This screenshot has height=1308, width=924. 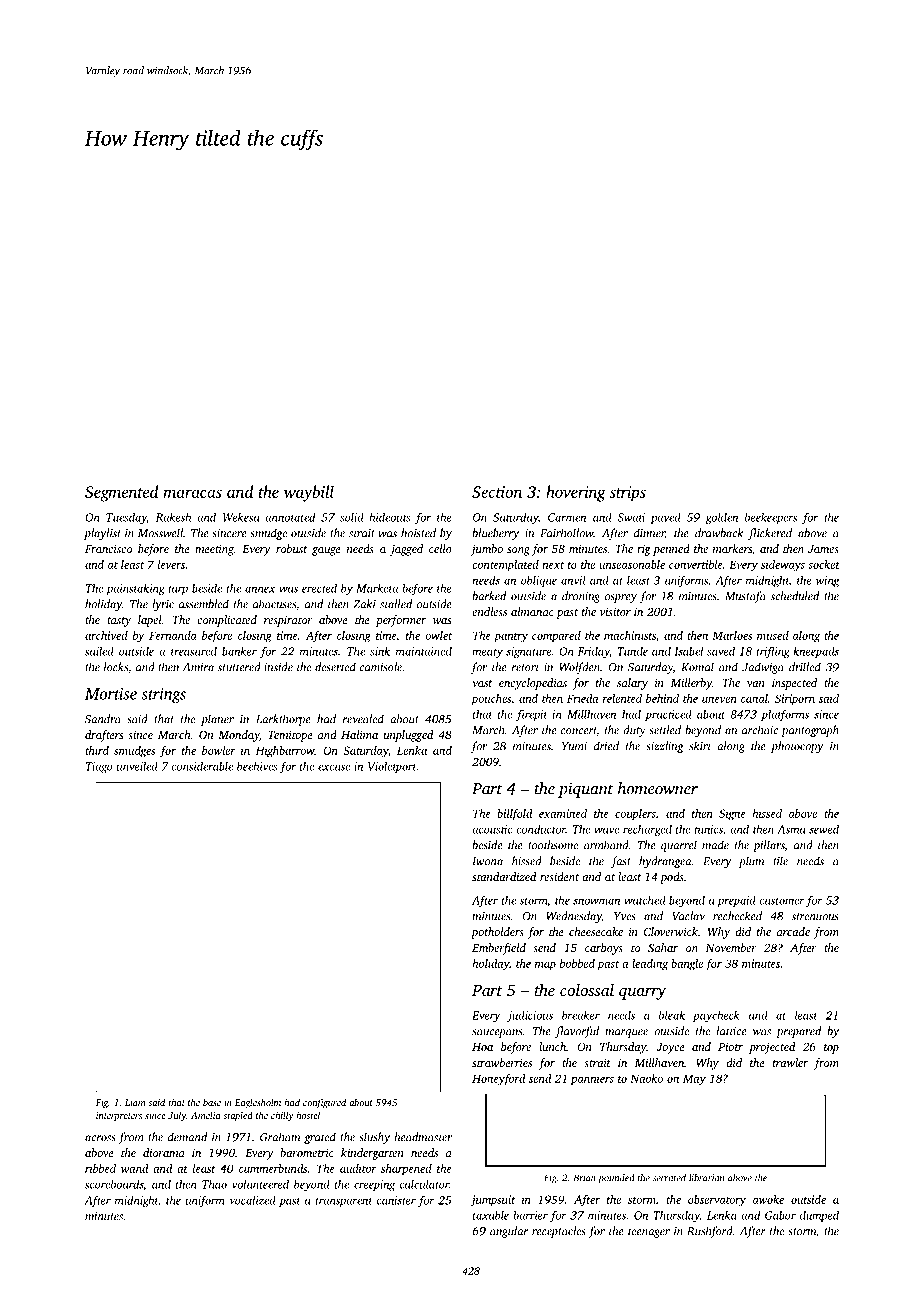 What do you see at coordinates (669, 1178) in the screenshot?
I see `serrated` at bounding box center [669, 1178].
